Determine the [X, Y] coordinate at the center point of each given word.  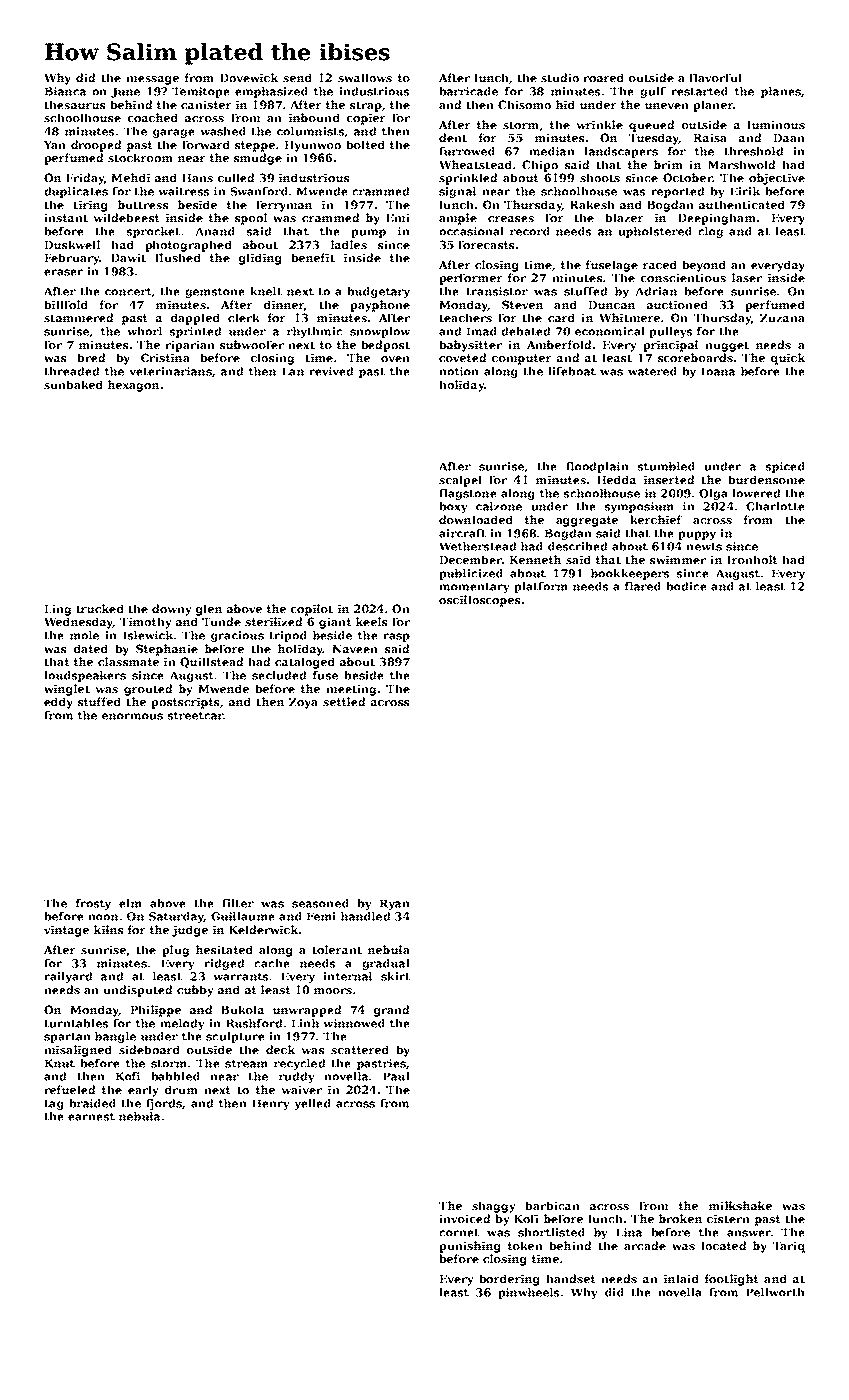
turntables [76, 1023]
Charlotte [775, 506]
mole [84, 635]
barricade [469, 91]
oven [395, 359]
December [471, 559]
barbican [552, 1205]
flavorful [715, 77]
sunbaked [73, 384]
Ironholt [752, 559]
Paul [396, 1076]
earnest [91, 1117]
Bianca [65, 91]
